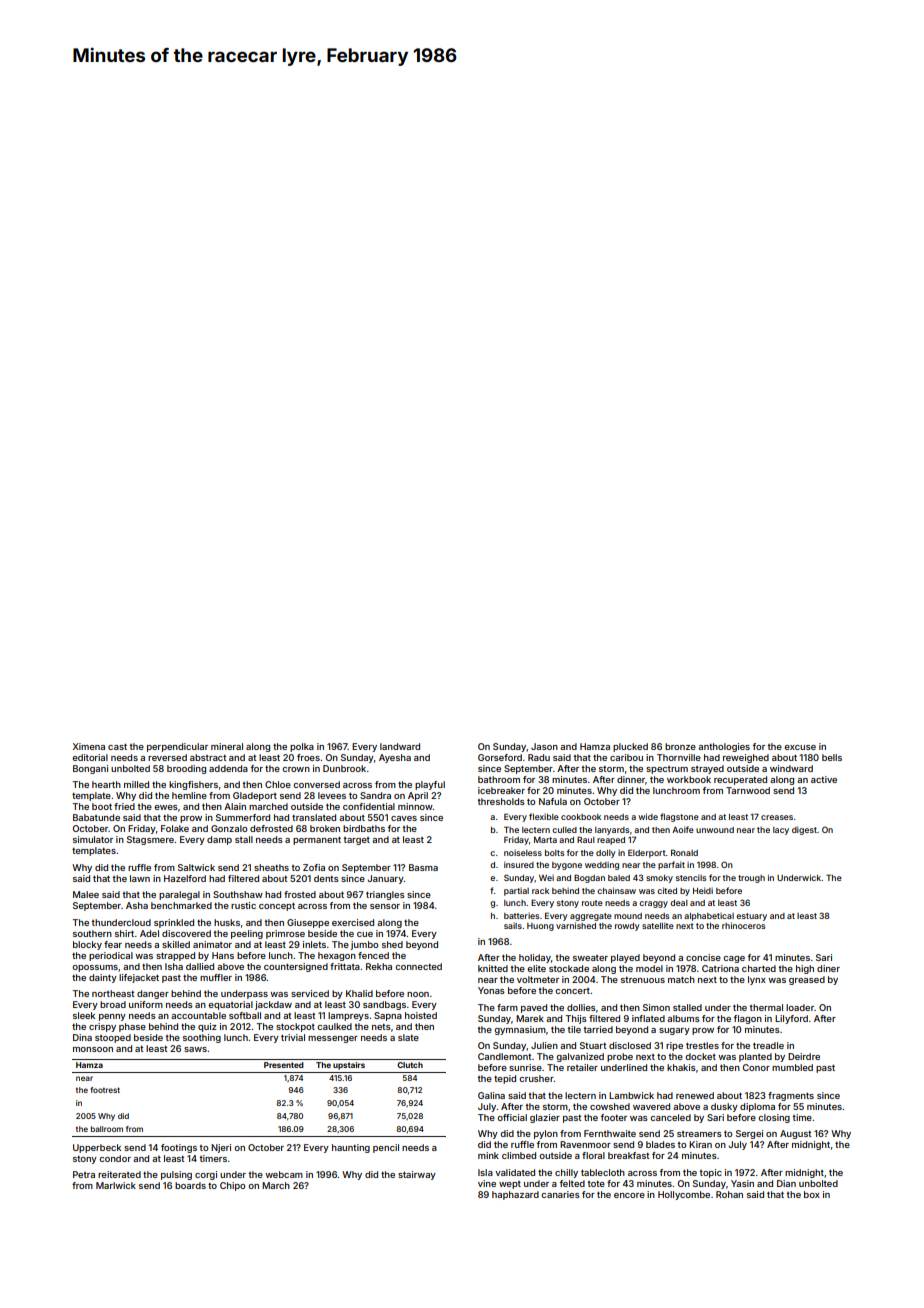 The height and width of the page is (1308, 924). I want to click on noiseless, so click(523, 852).
